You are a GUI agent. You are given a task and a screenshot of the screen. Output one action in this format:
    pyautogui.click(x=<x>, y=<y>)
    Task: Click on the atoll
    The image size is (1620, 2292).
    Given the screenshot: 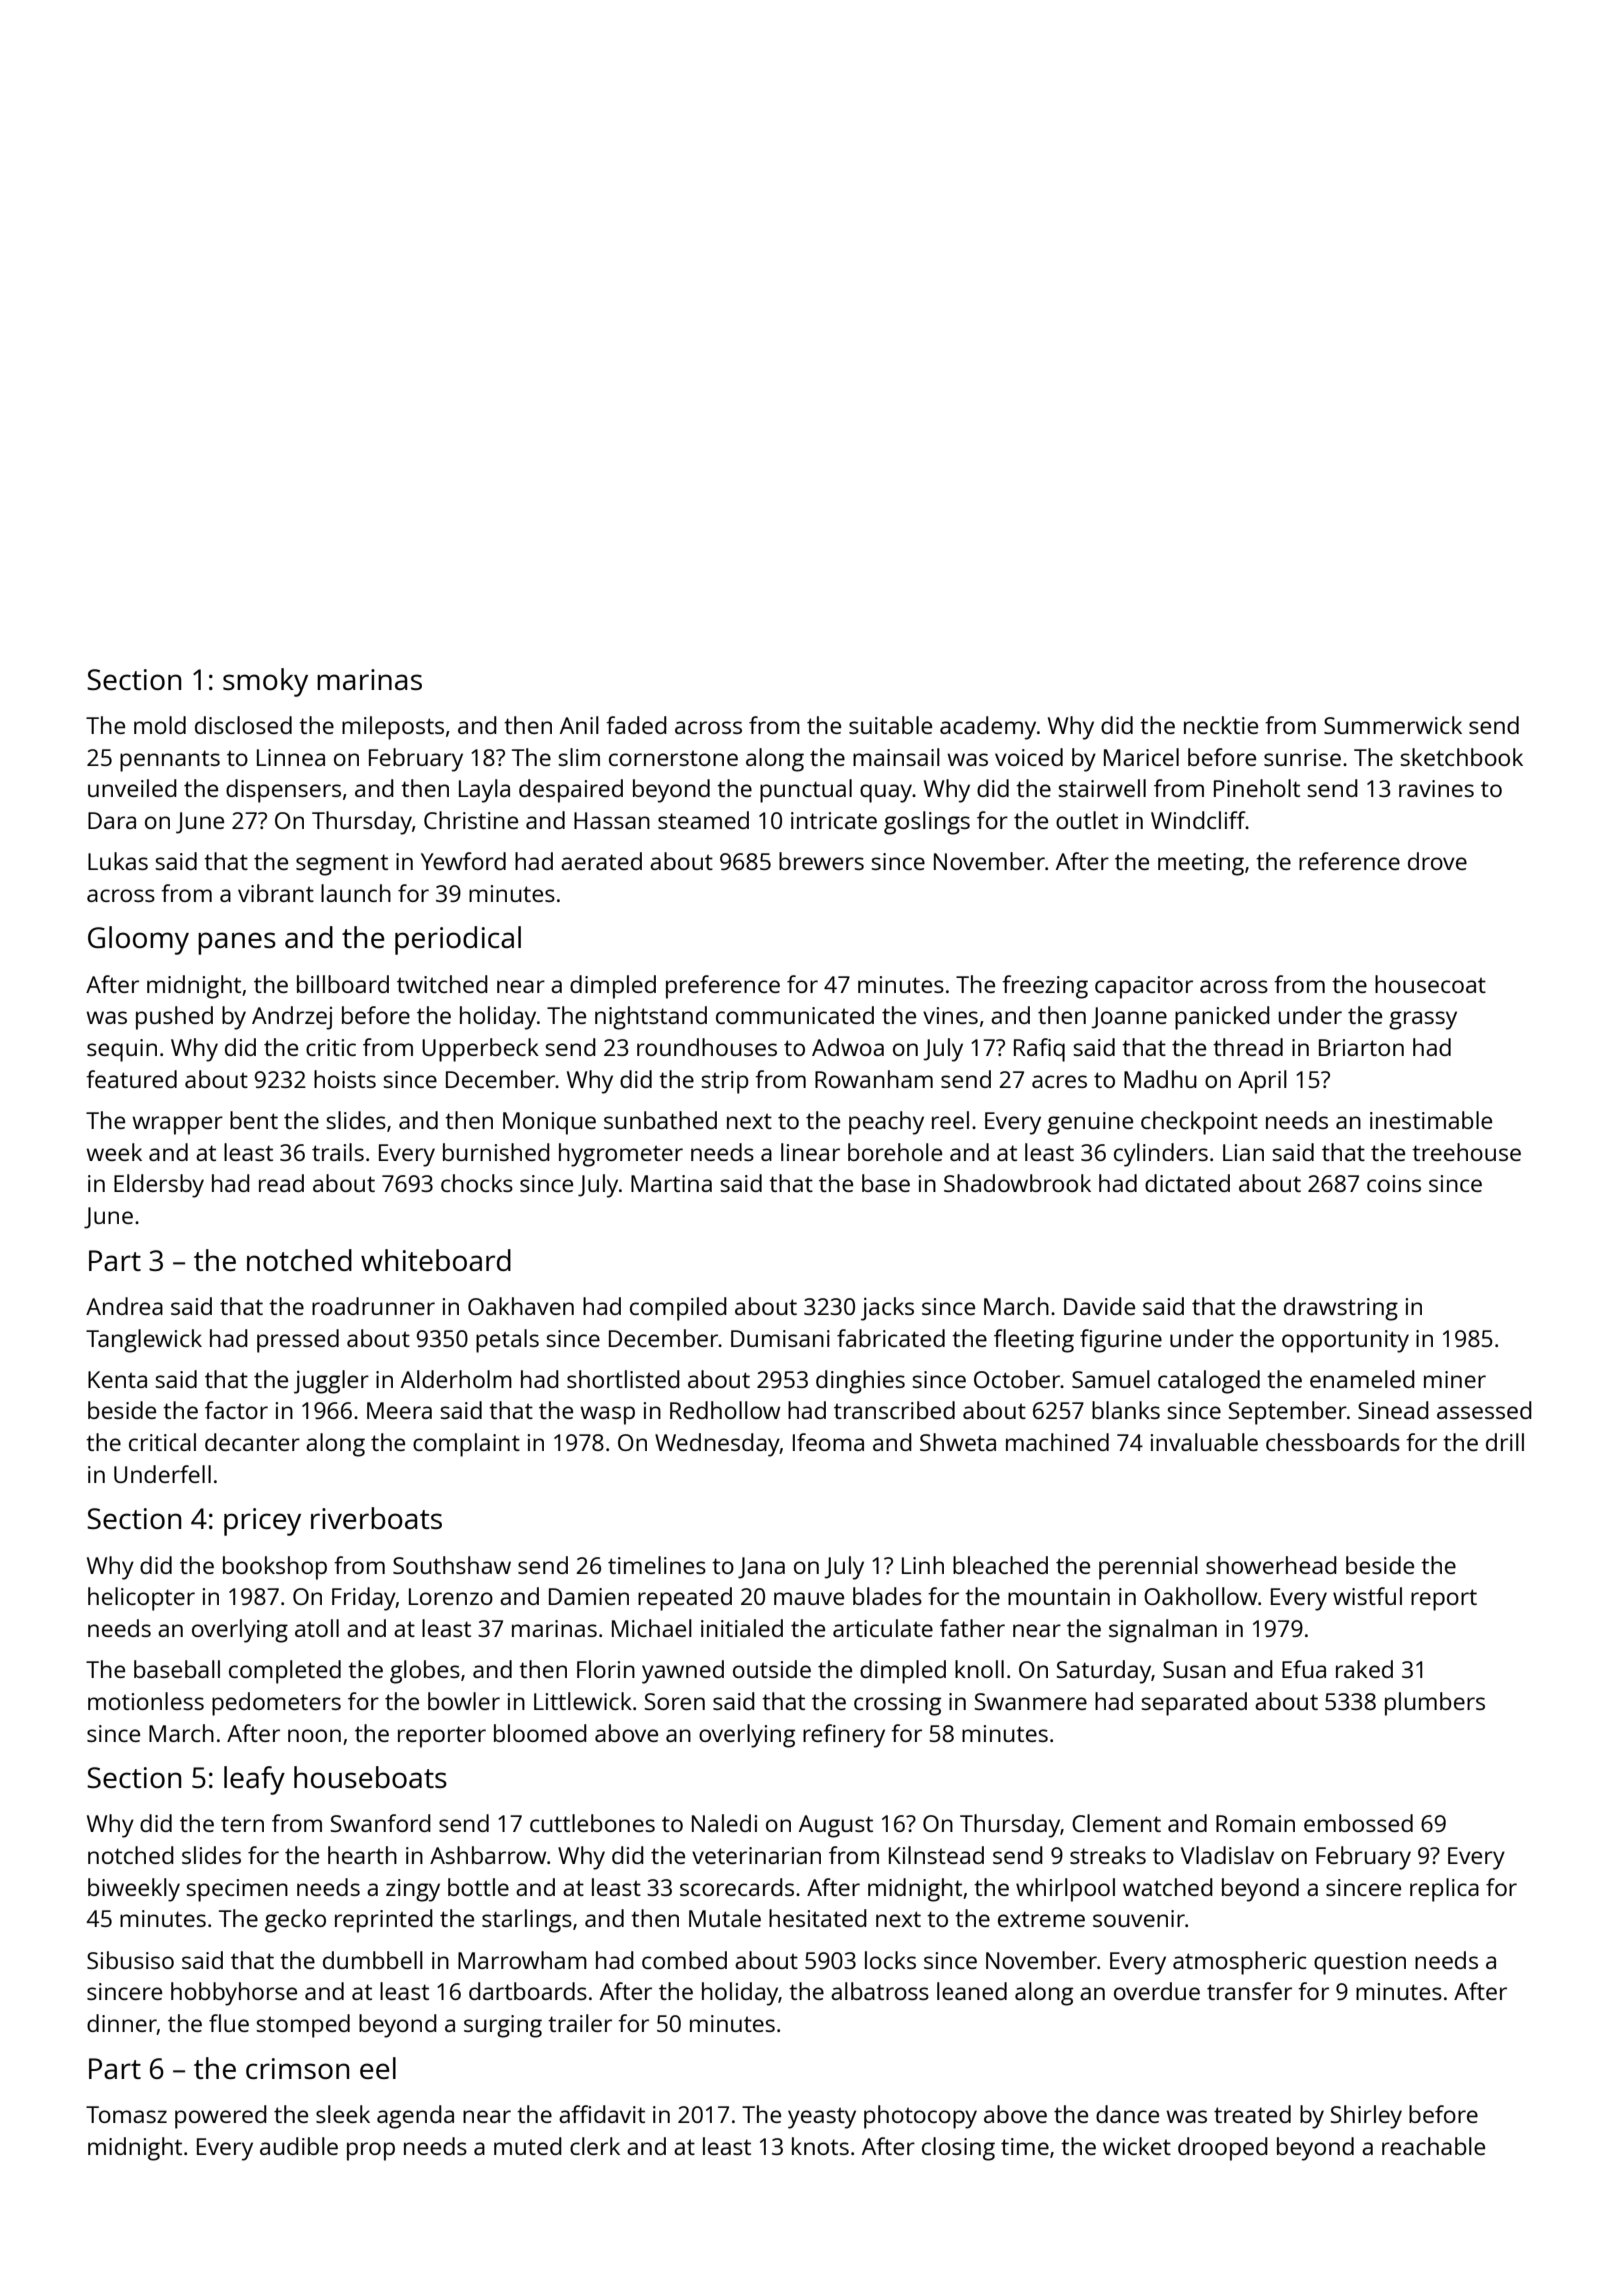 What is the action you would take?
    pyautogui.click(x=317, y=1628)
